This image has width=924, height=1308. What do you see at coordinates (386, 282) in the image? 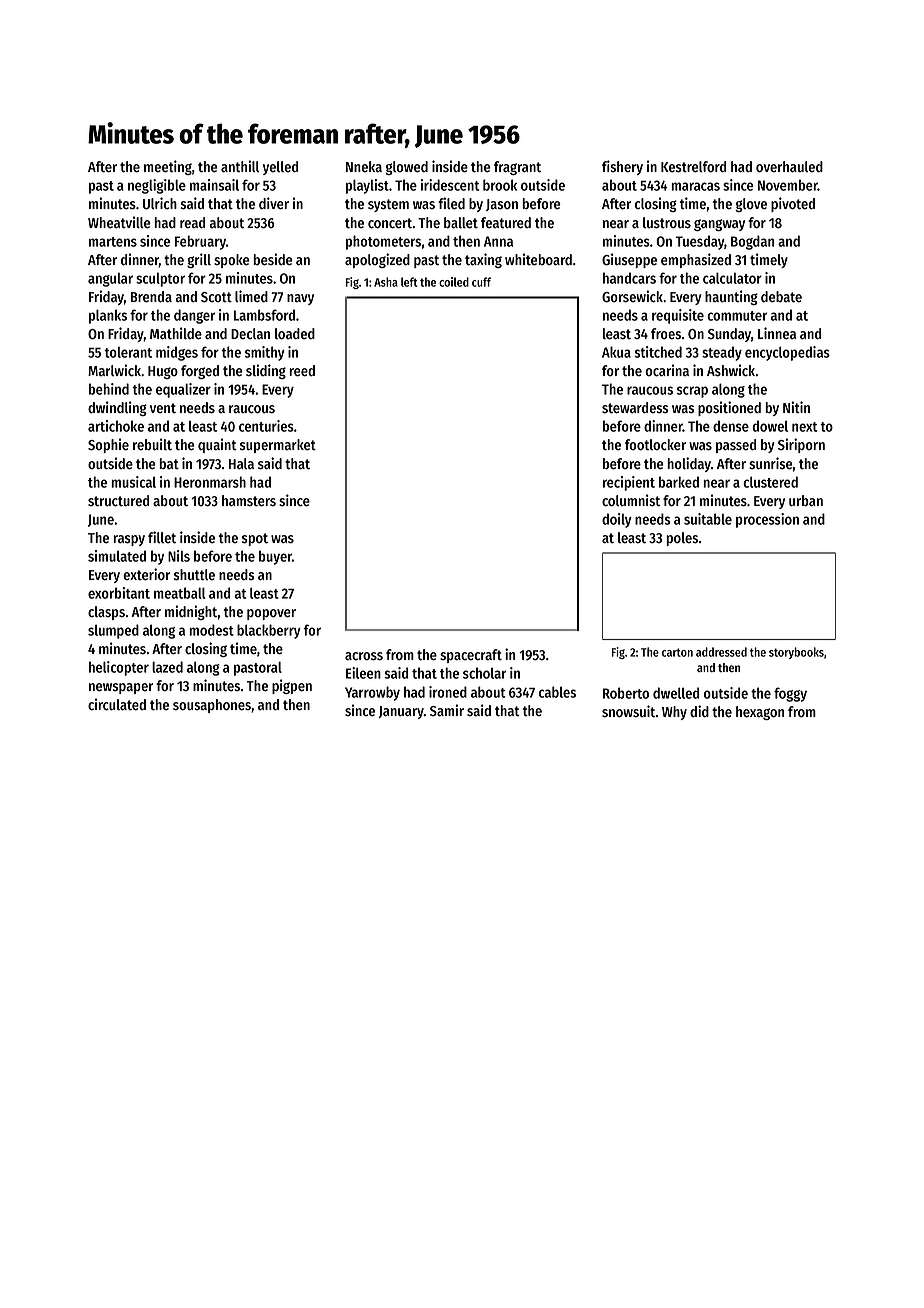
I see `Asha` at bounding box center [386, 282].
